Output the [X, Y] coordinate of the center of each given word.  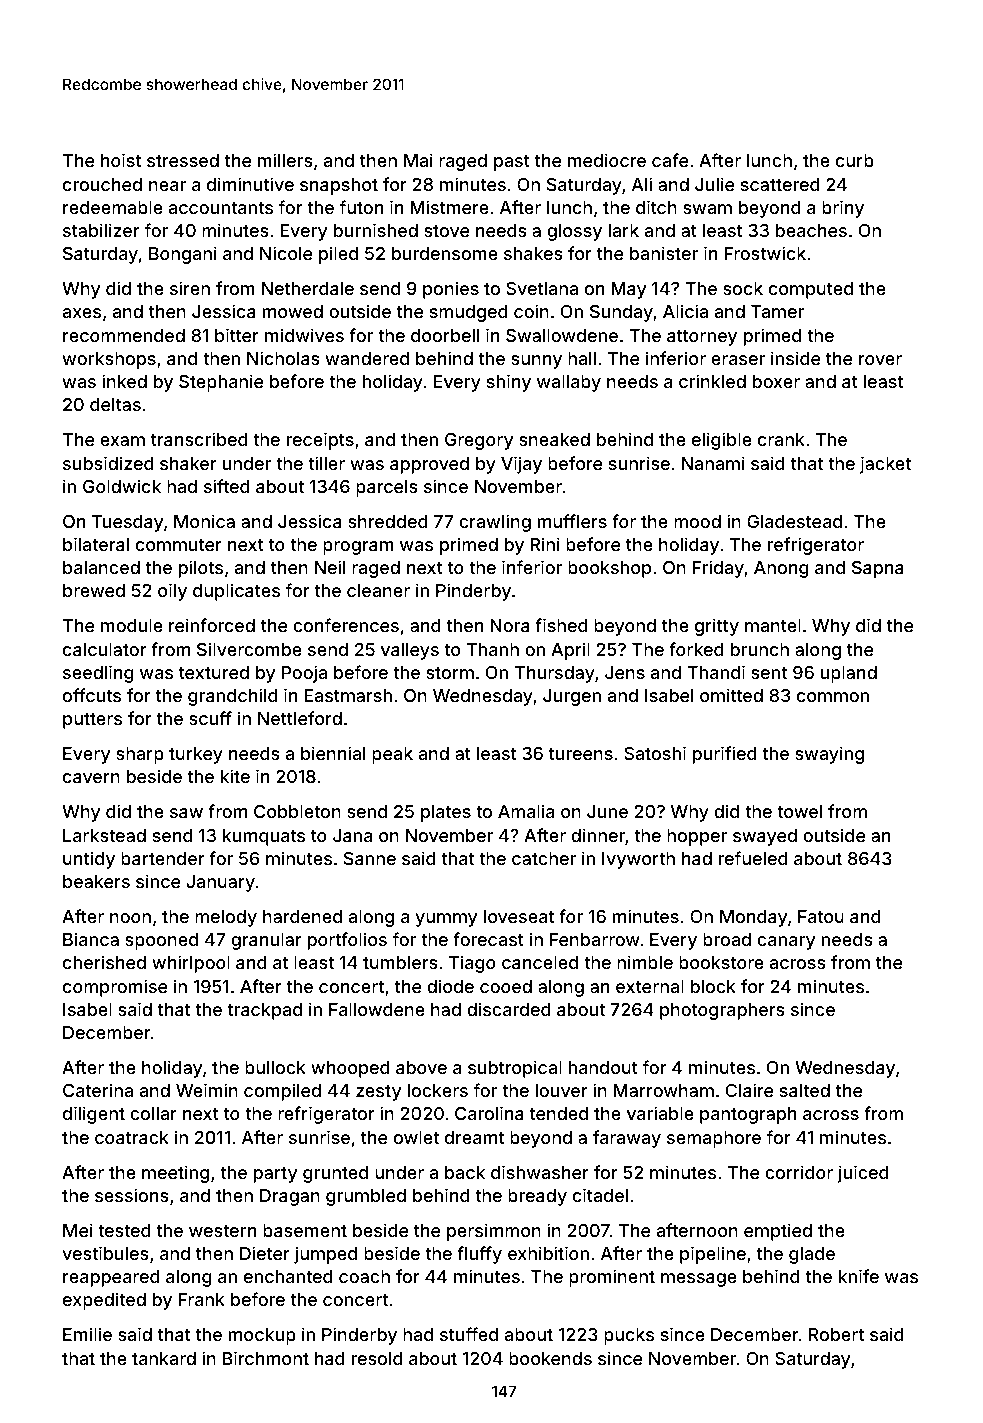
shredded [388, 521]
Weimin [207, 1090]
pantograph [748, 1115]
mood [697, 521]
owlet [416, 1137]
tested [124, 1230]
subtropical [515, 1069]
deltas [115, 404]
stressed [183, 160]
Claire [749, 1090]
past [512, 163]
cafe [670, 160]
